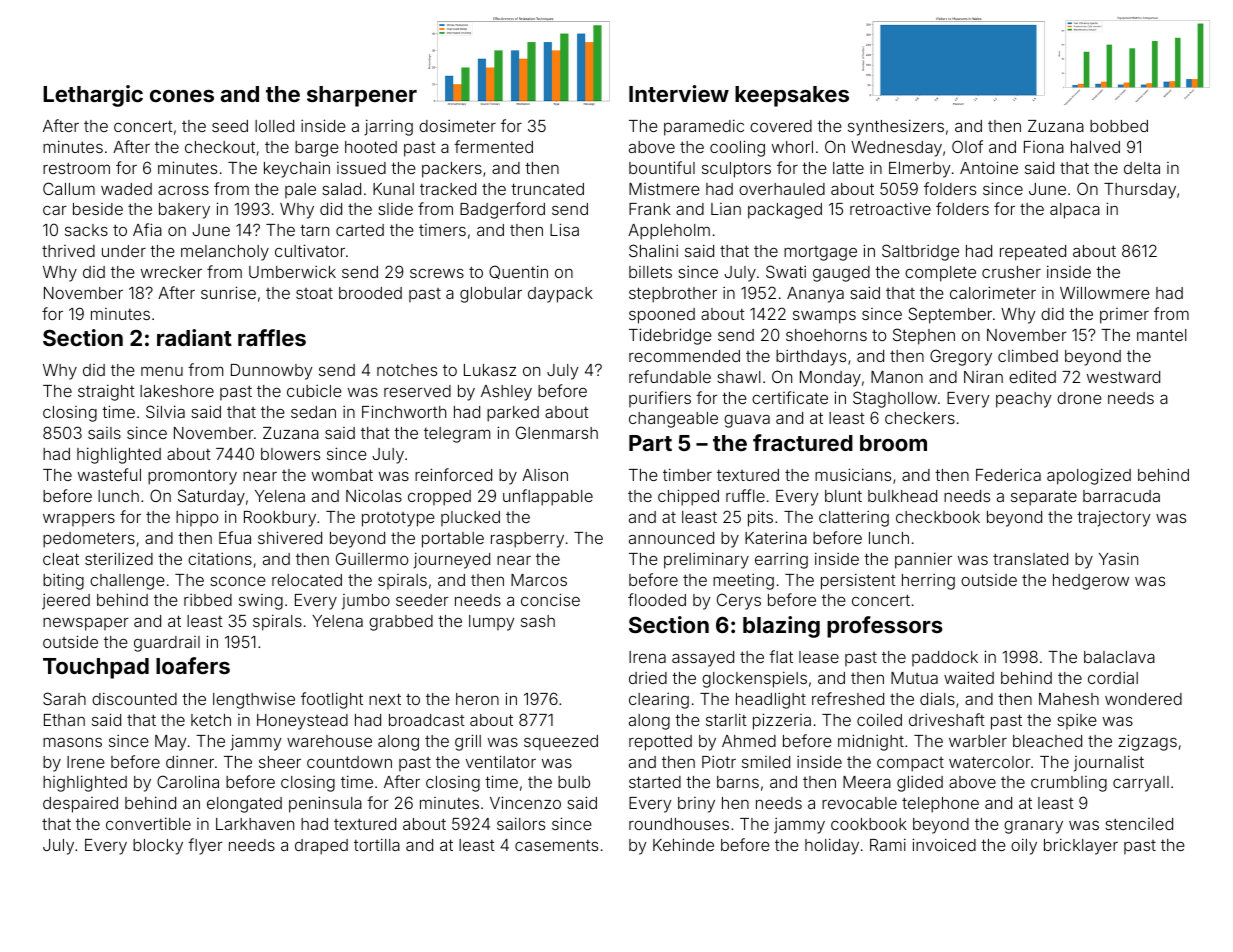  What do you see at coordinates (556, 845) in the image?
I see `casements` at bounding box center [556, 845].
